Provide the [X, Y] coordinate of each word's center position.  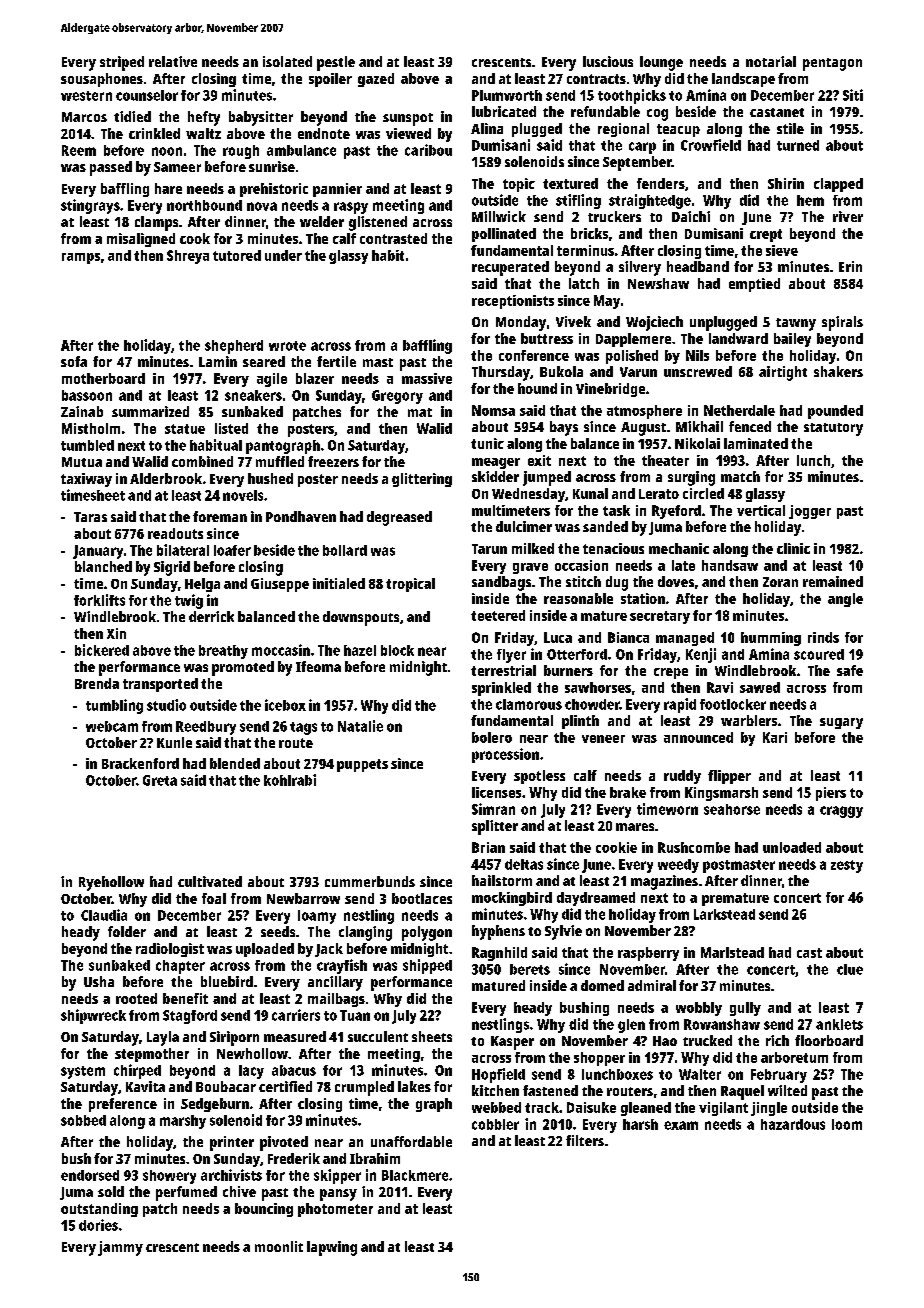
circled [703, 493]
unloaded [792, 847]
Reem [79, 150]
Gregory [397, 397]
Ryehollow [111, 883]
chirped [137, 1071]
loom [847, 1124]
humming [771, 639]
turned [798, 145]
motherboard [103, 378]
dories [98, 1225]
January [98, 552]
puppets [362, 765]
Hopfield [498, 1075]
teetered [498, 615]
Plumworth [507, 95]
